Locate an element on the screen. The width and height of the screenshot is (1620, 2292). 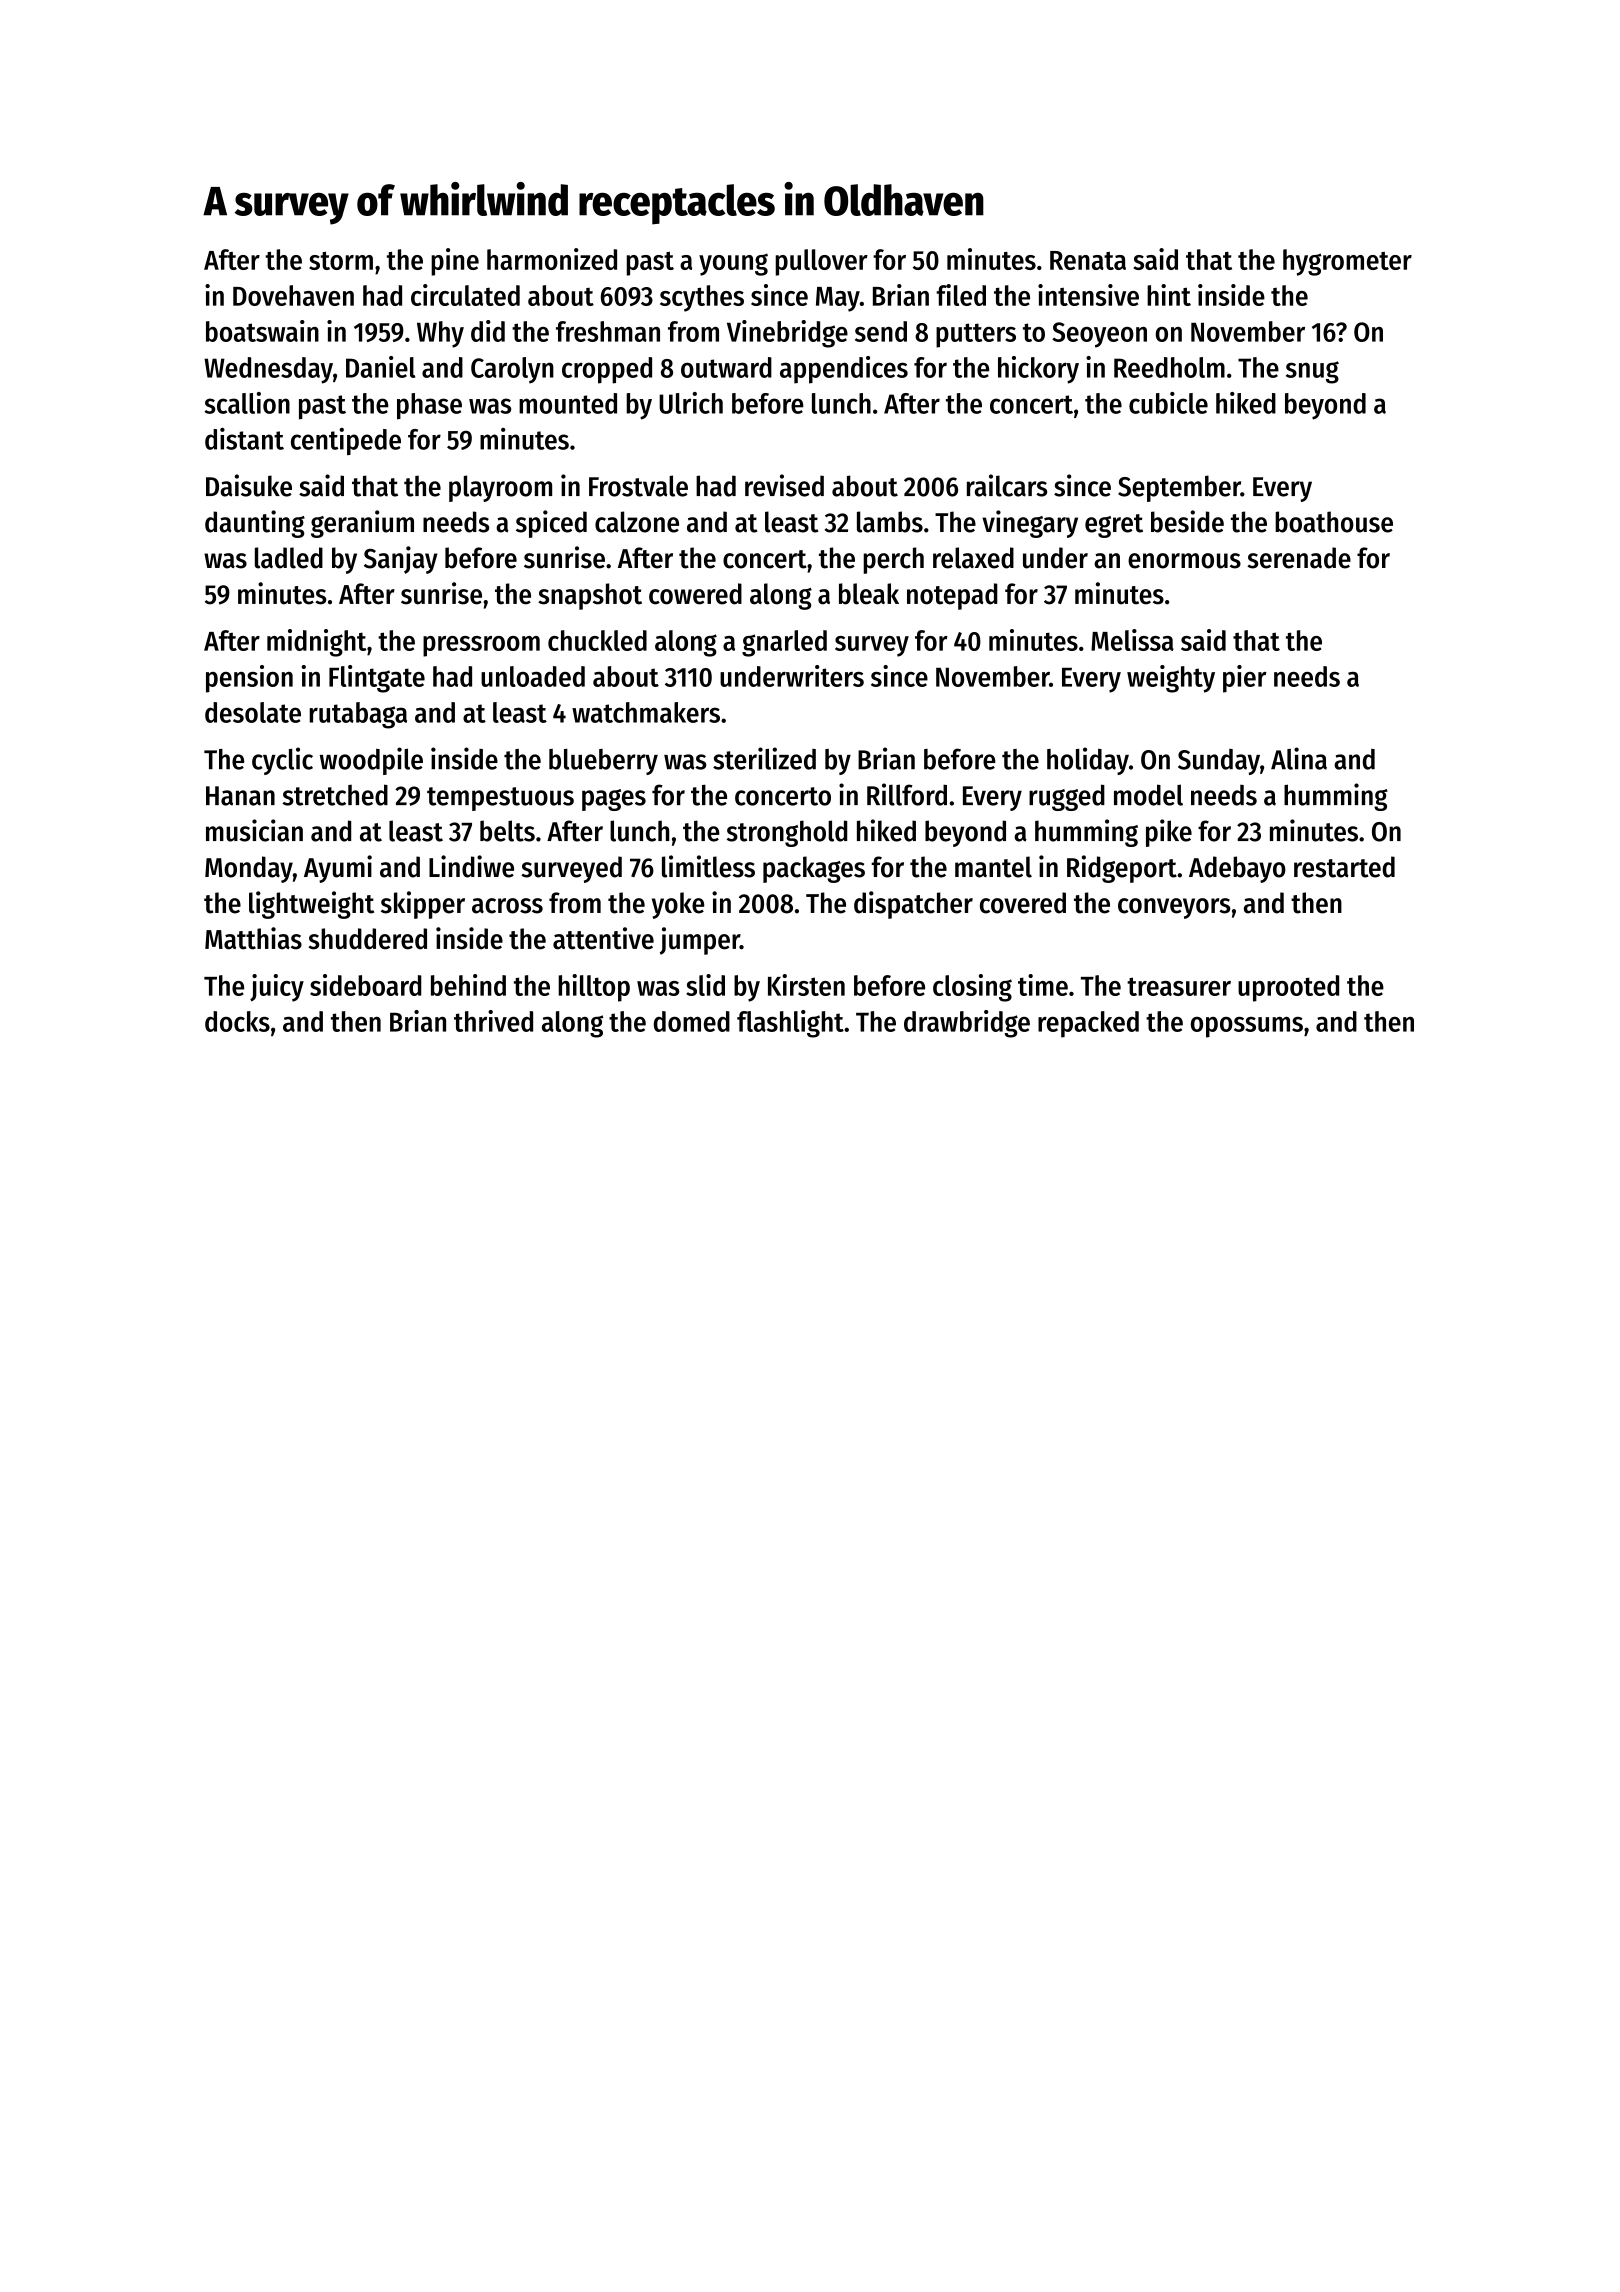
treasurer is located at coordinates (1179, 986).
